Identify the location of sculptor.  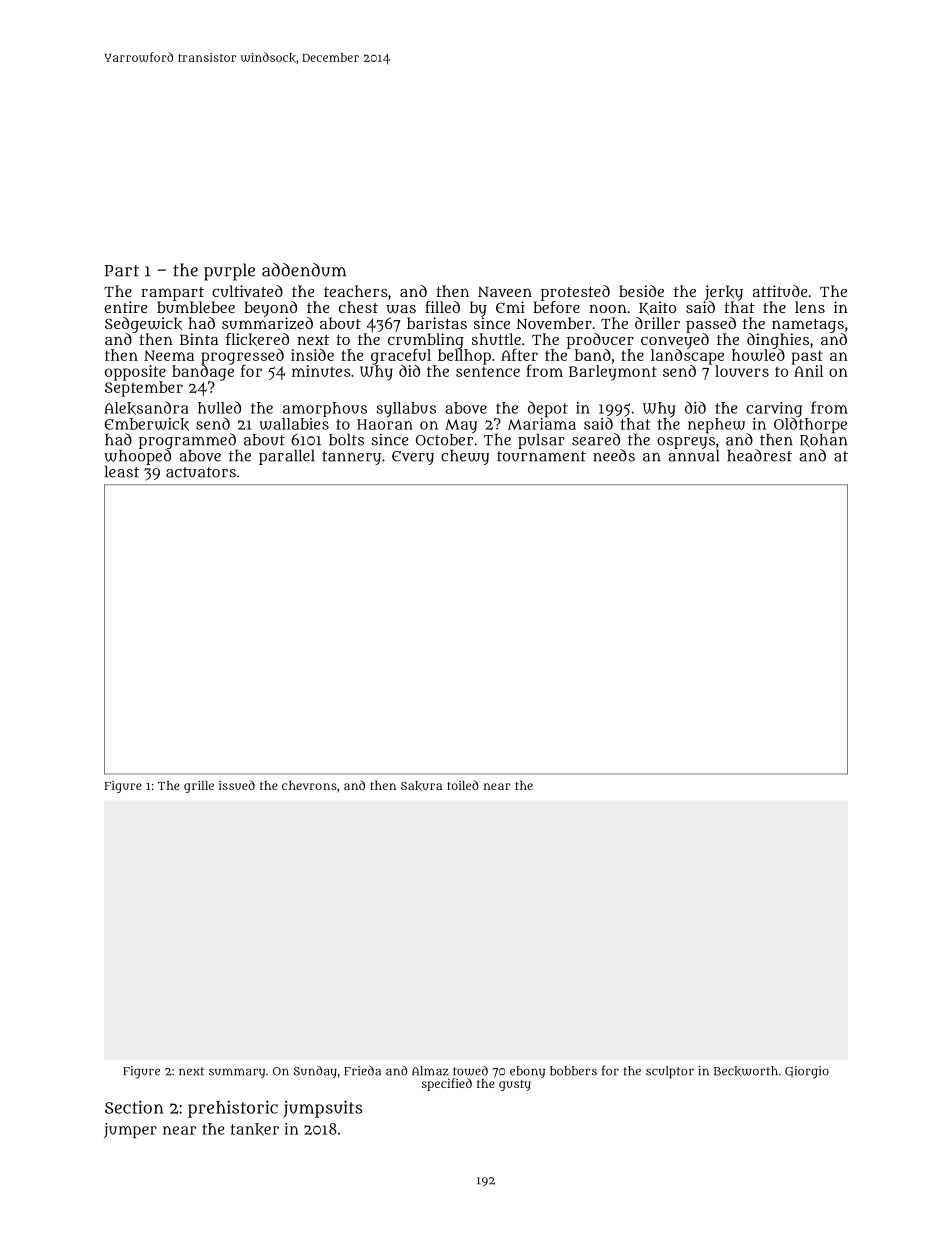
(670, 1072).
